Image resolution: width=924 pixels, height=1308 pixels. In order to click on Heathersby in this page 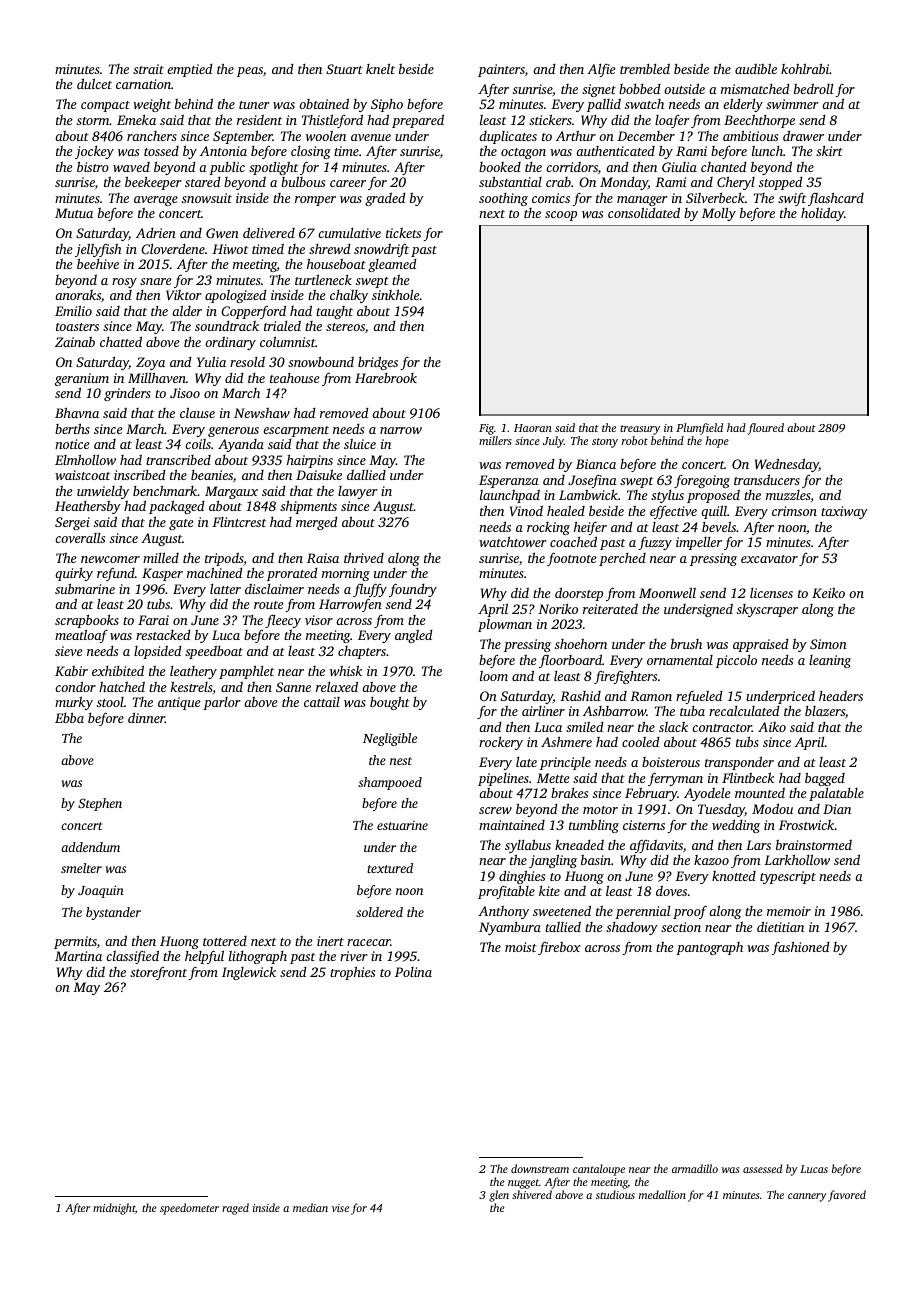, I will do `click(88, 507)`.
